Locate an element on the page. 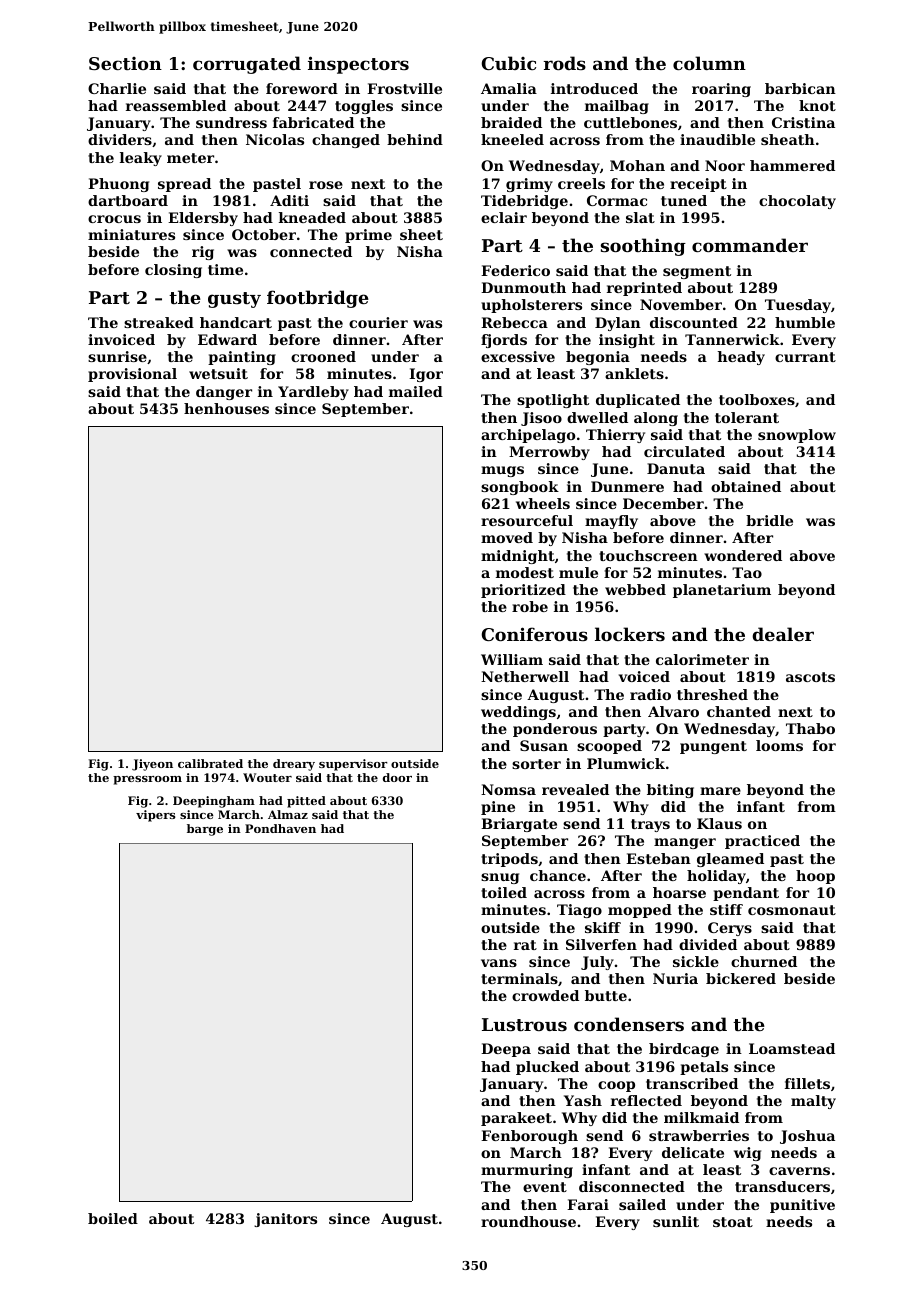 The height and width of the image is (1308, 924). janitors is located at coordinates (285, 1220).
